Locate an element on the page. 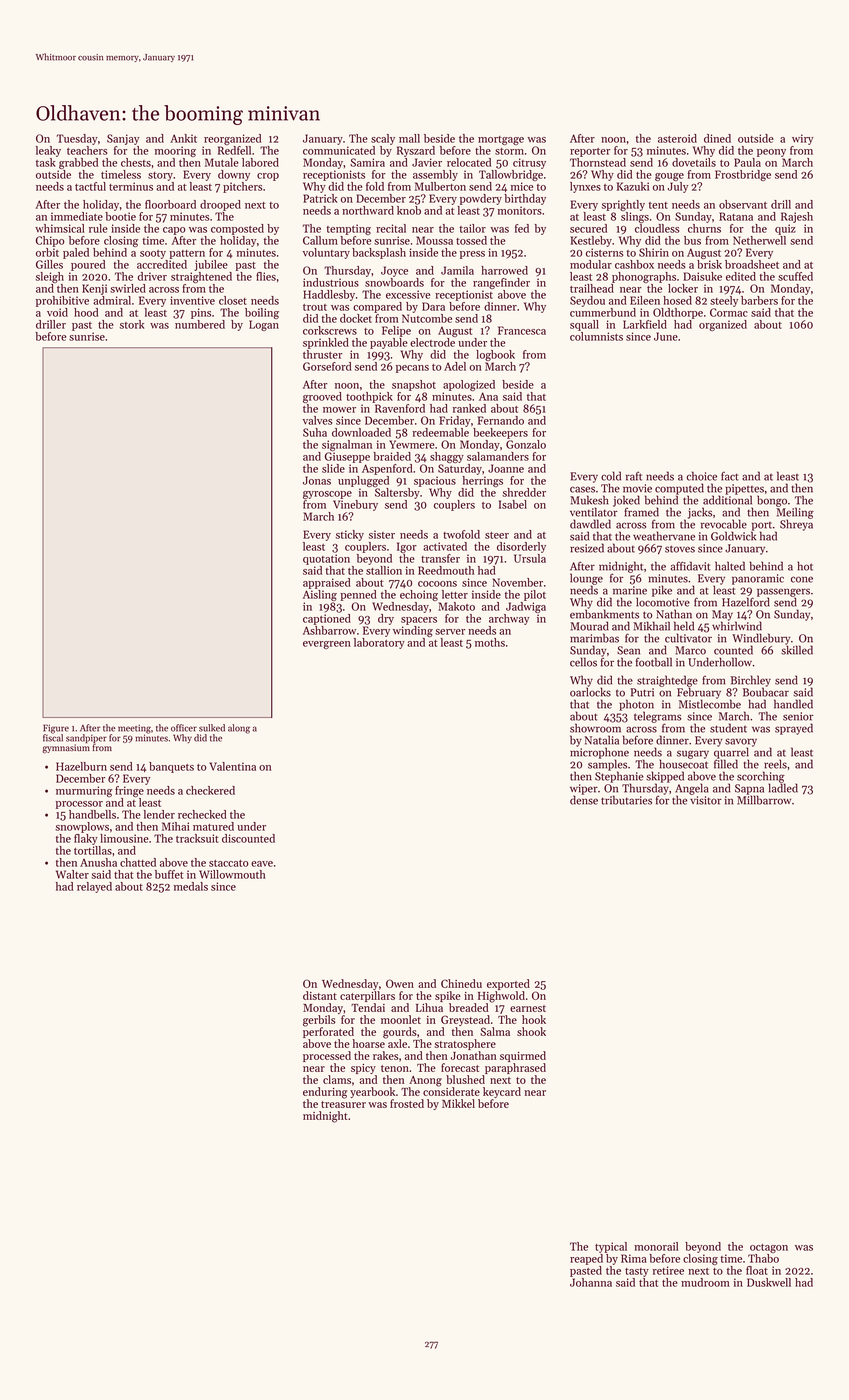 The height and width of the document is (1400, 849). treasurer is located at coordinates (343, 1104).
